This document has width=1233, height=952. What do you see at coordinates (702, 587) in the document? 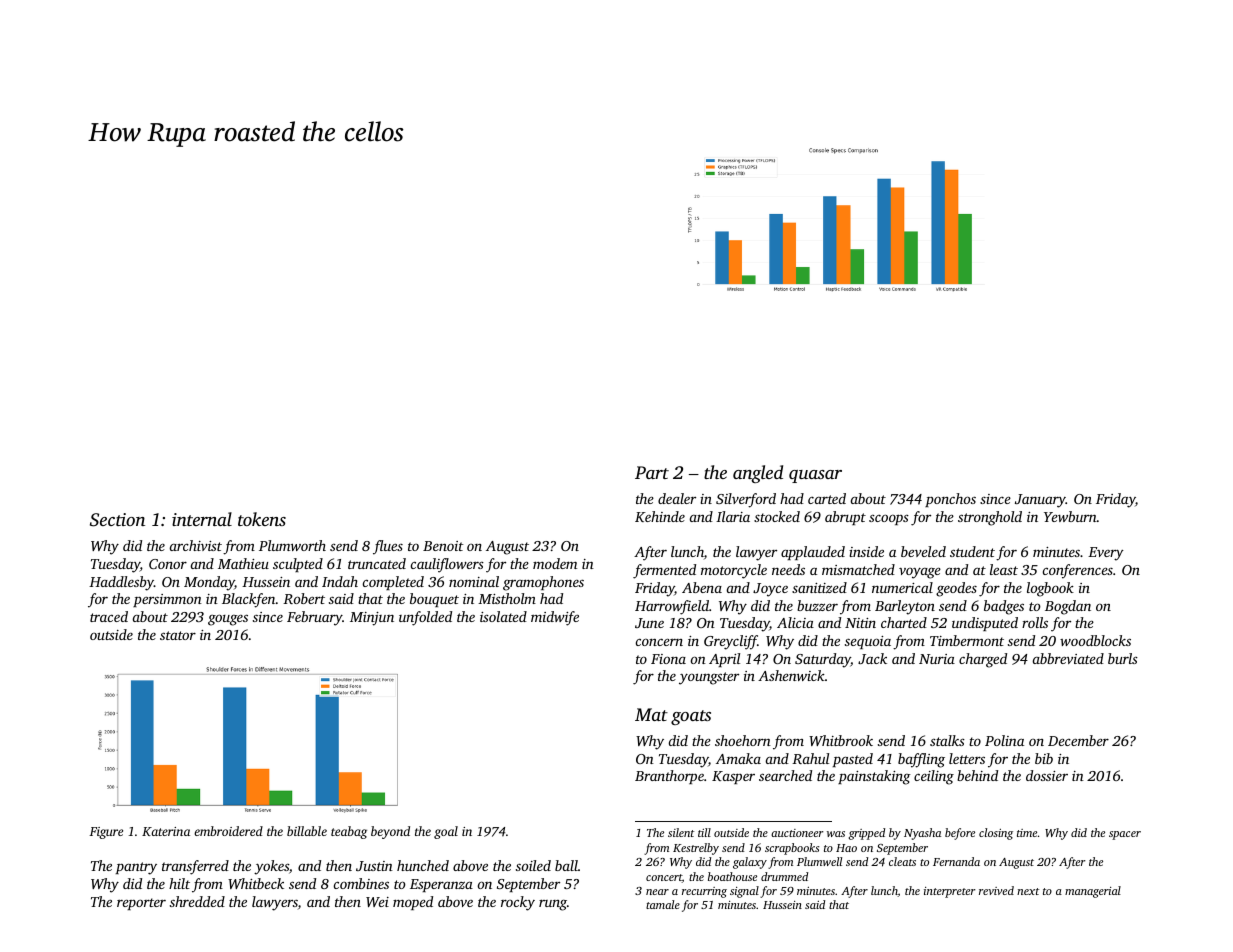
I see `Abena` at bounding box center [702, 587].
